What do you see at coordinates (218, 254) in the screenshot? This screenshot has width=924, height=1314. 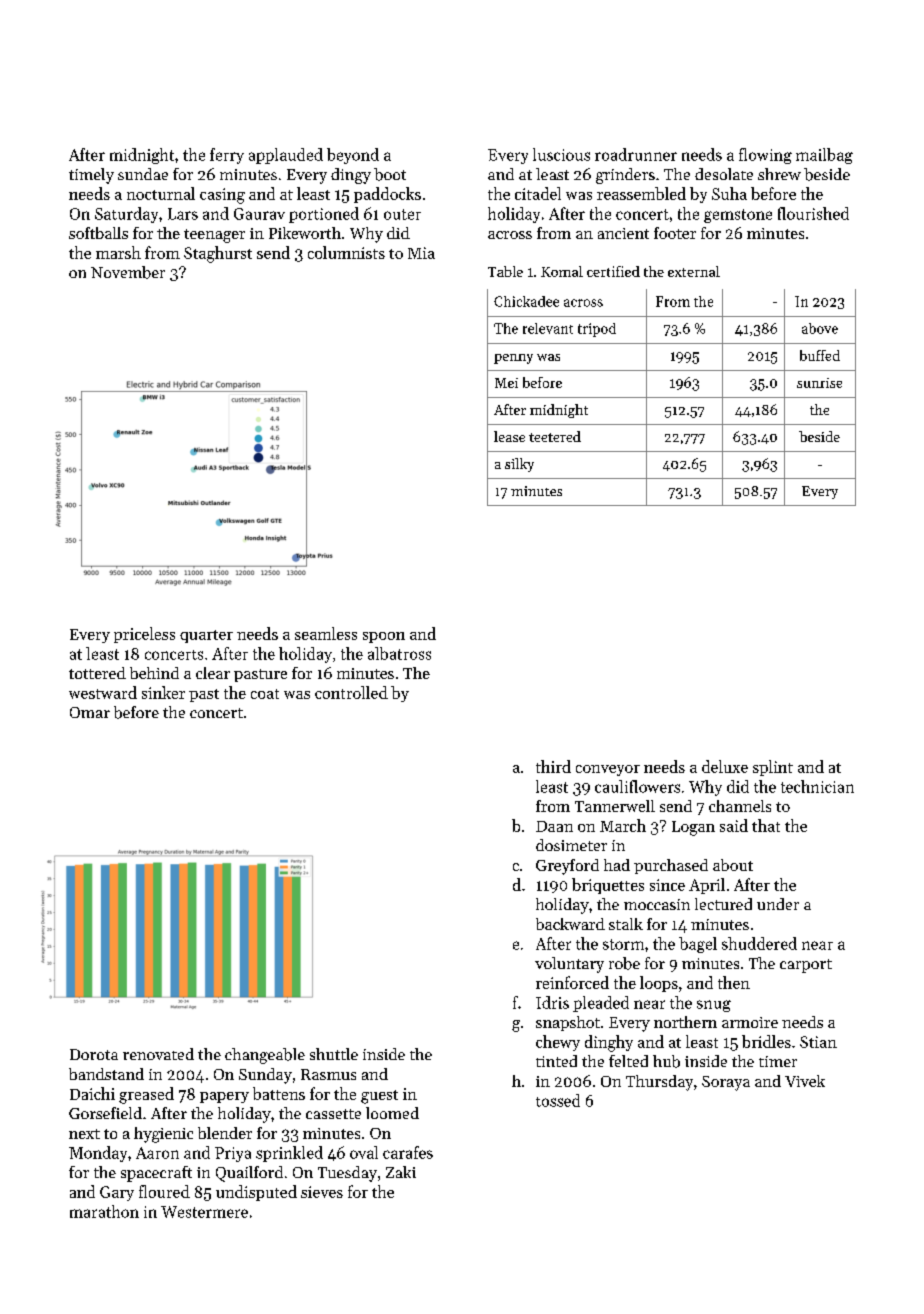 I see `Staghurst` at bounding box center [218, 254].
